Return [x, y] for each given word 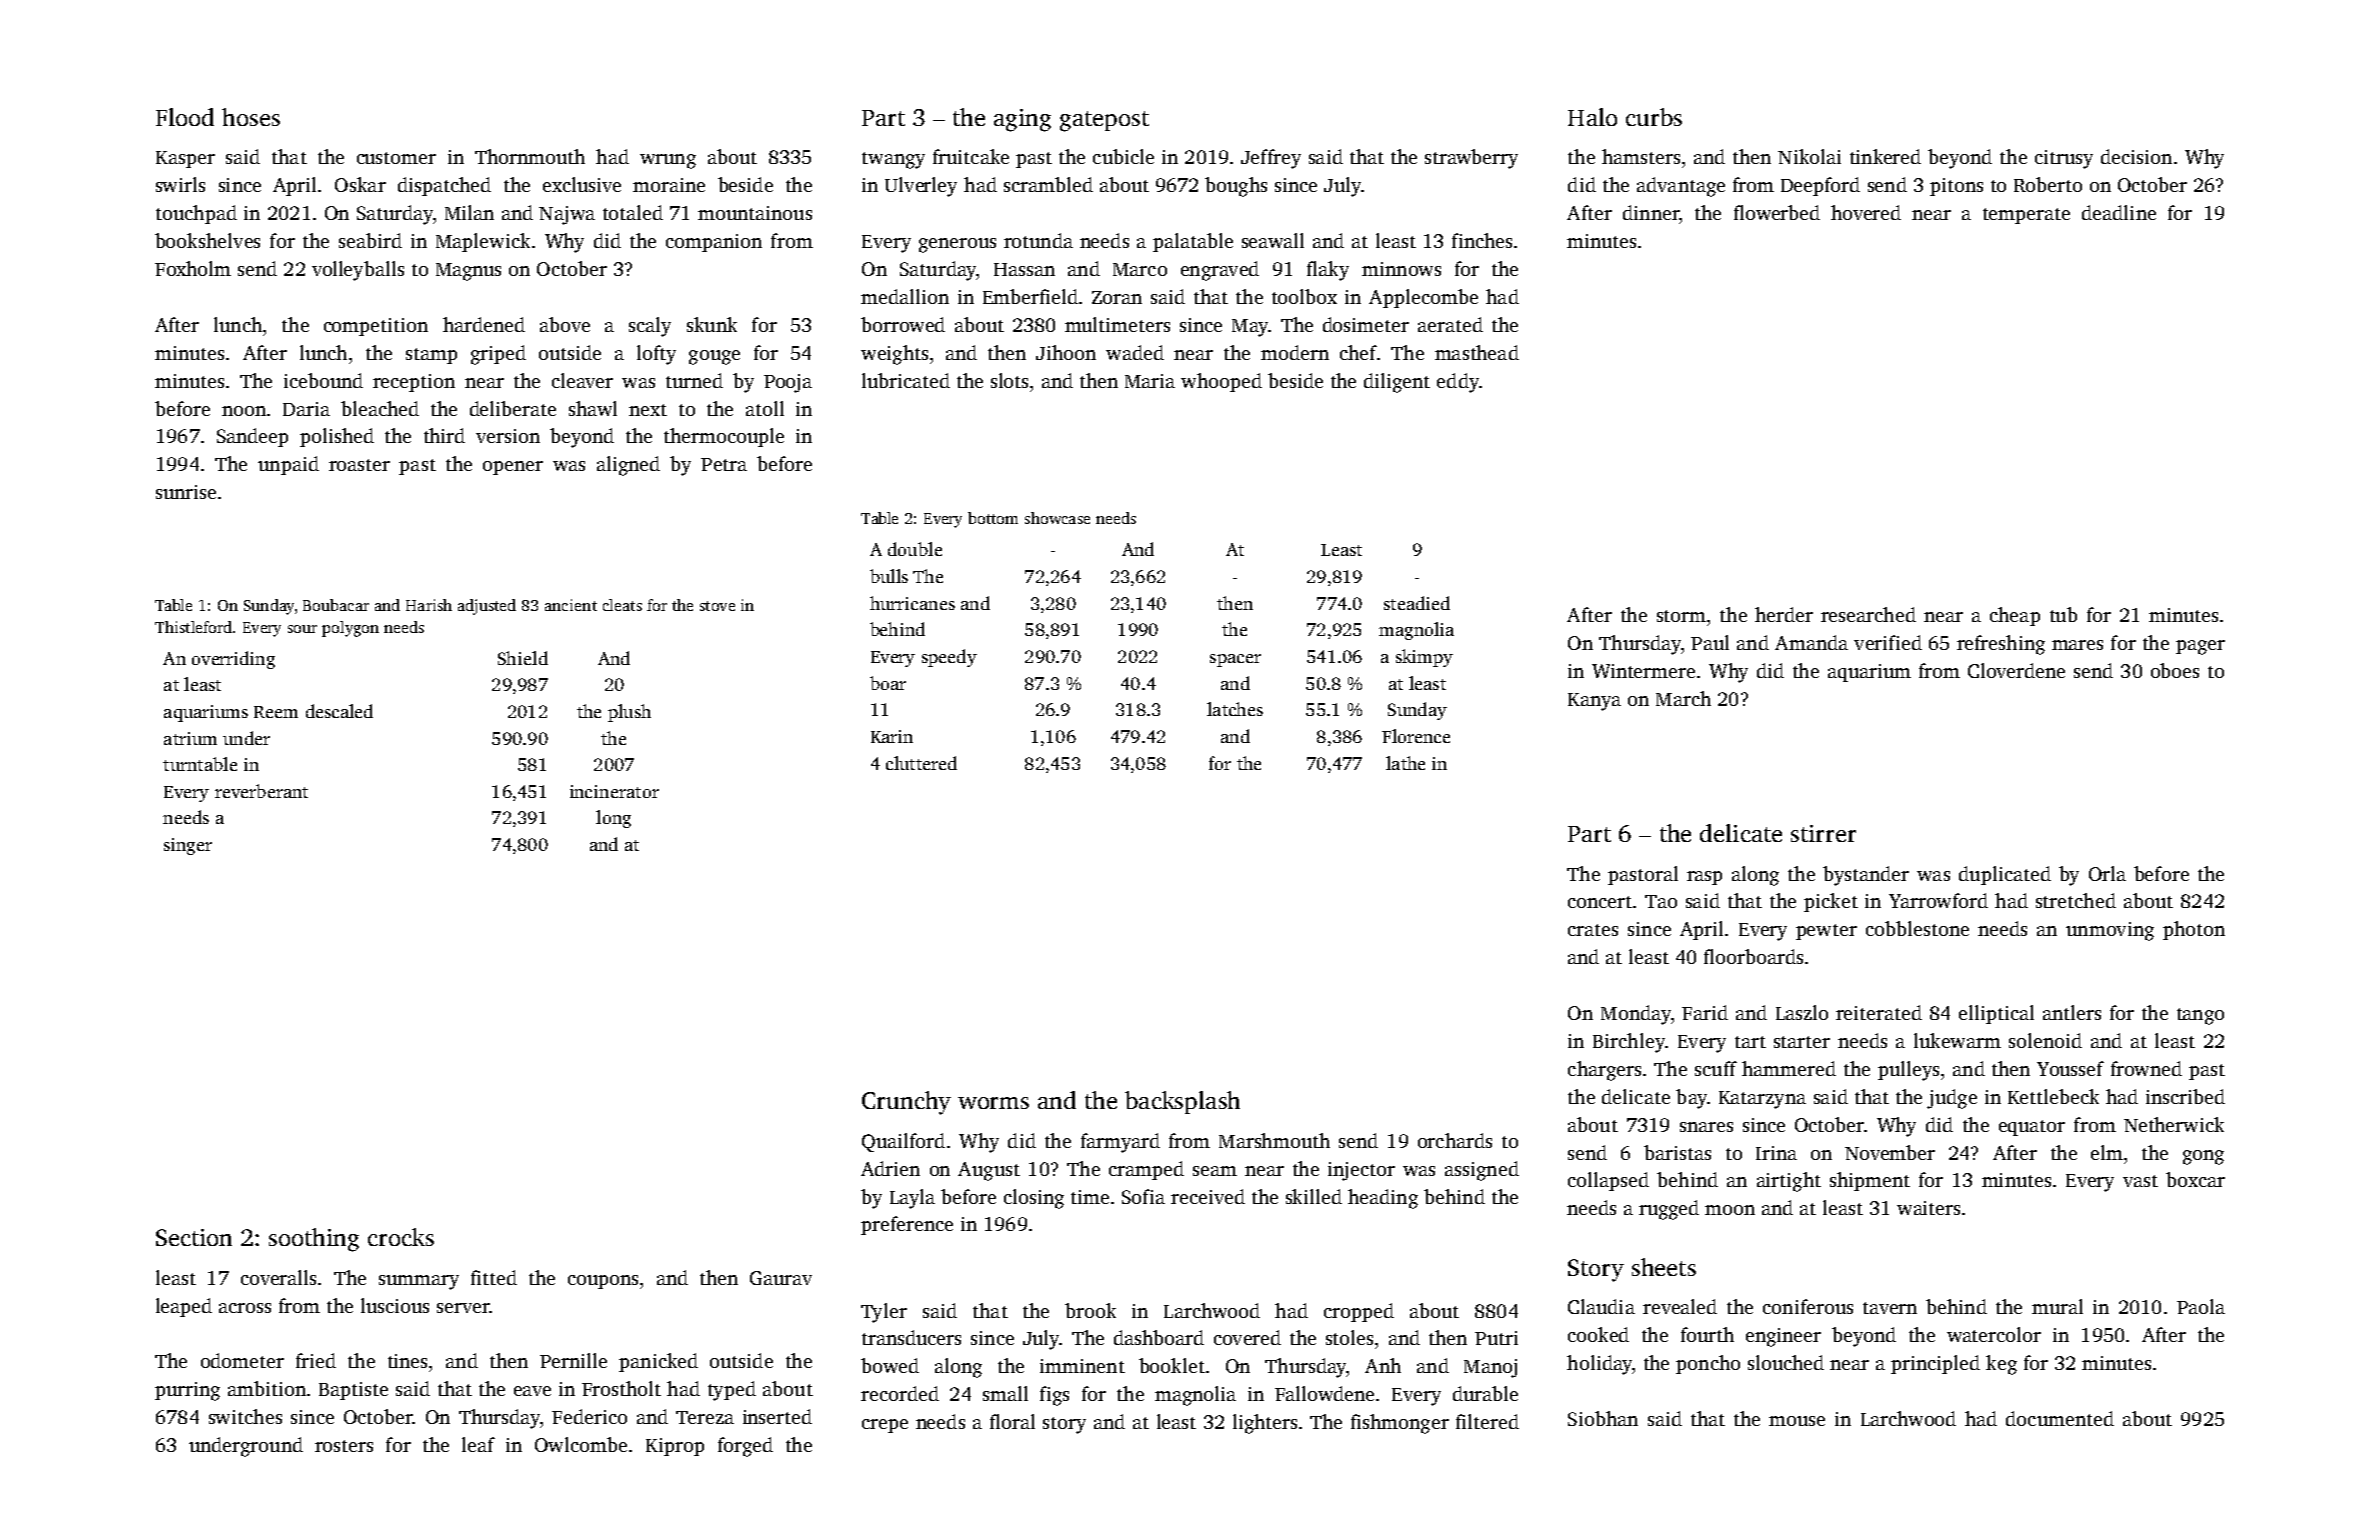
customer [396, 158]
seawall [1273, 240]
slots [1009, 380]
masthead [1477, 352]
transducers [911, 1337]
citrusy [2064, 159]
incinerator [614, 791]
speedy [949, 658]
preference [907, 1225]
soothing [314, 1240]
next [648, 410]
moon [1730, 1210]
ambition [267, 1388]
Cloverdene [2016, 670]
